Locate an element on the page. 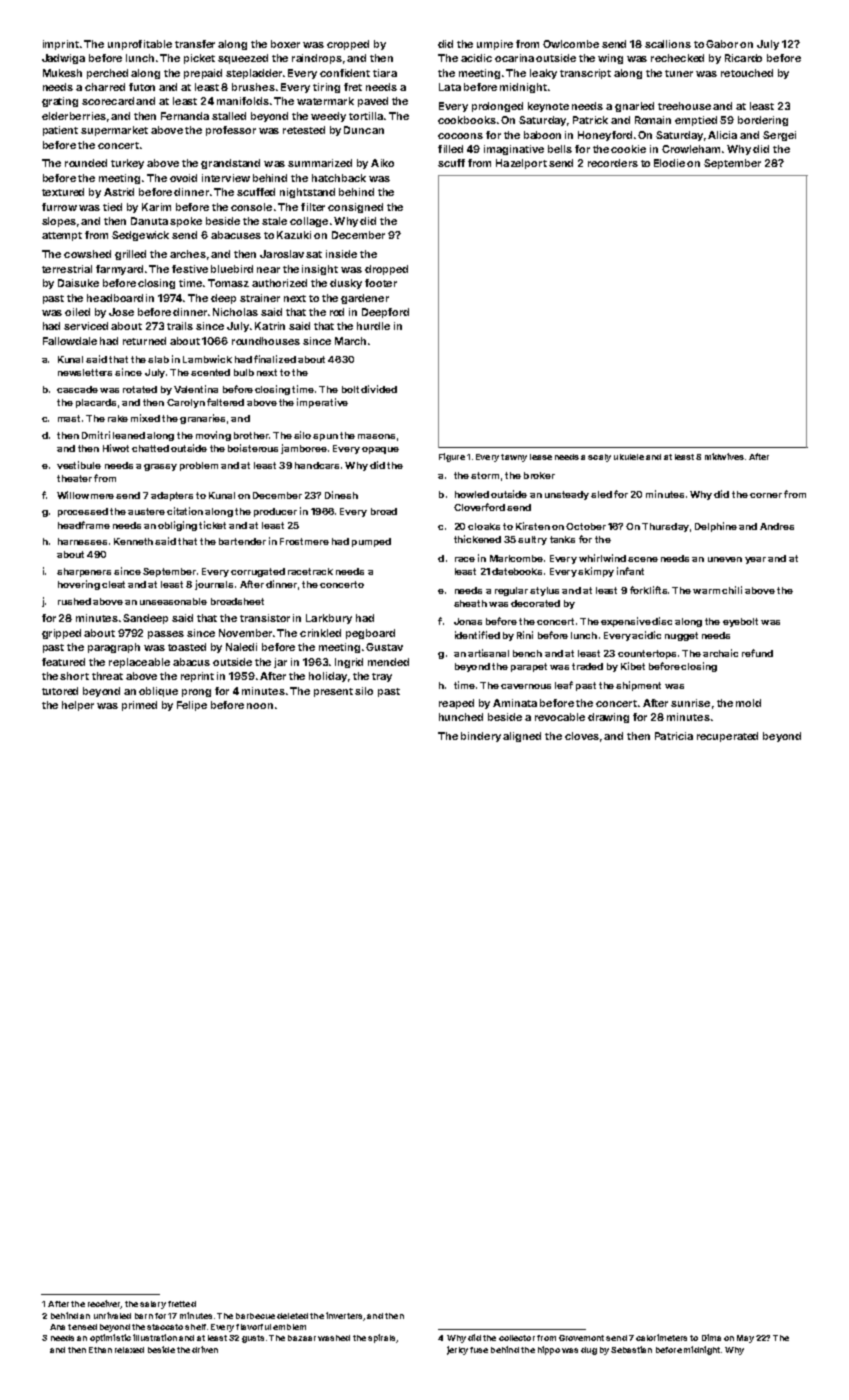  theater is located at coordinates (74, 478).
